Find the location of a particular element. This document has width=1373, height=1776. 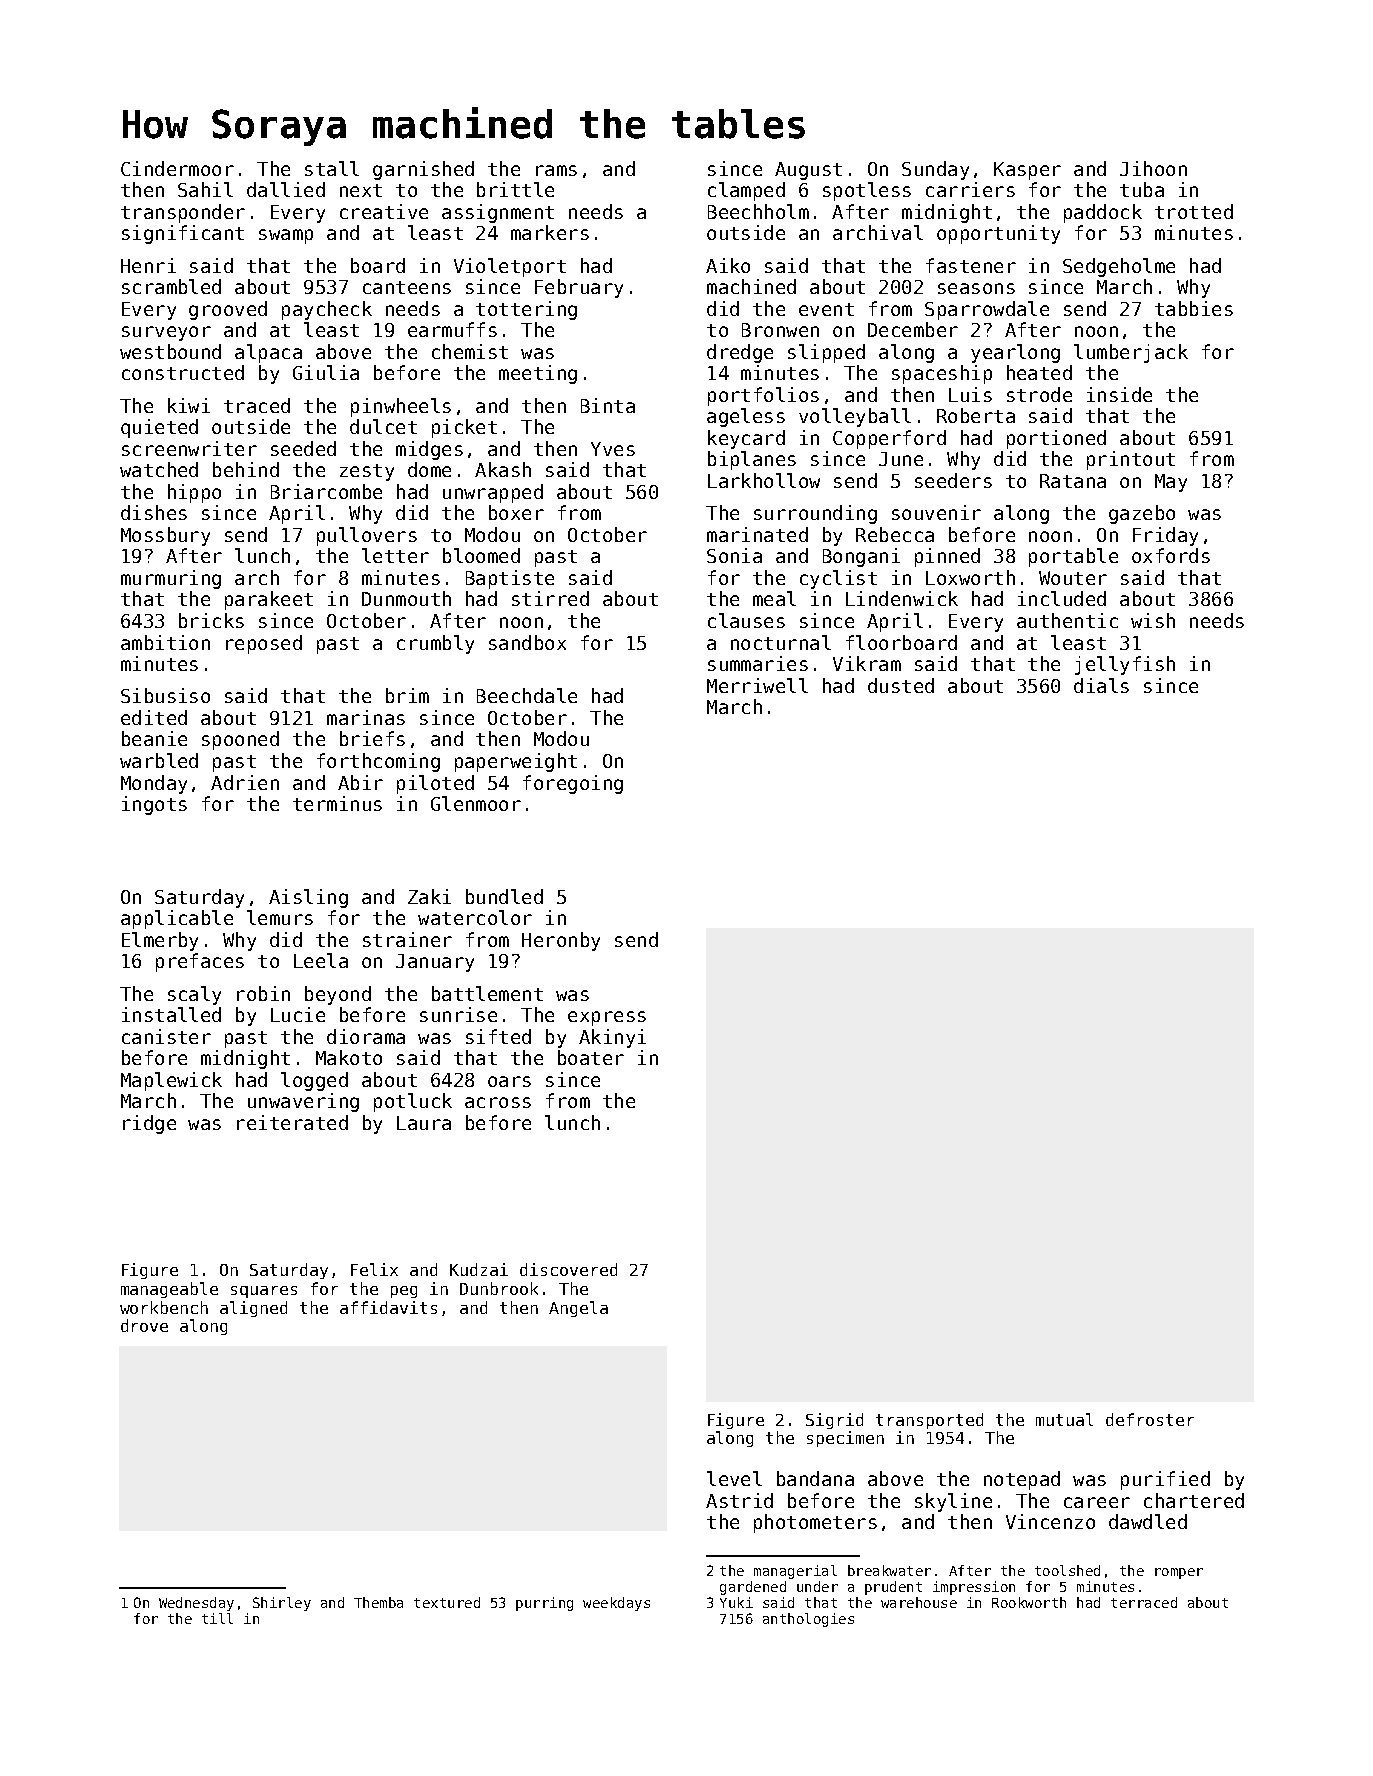

February is located at coordinates (579, 288).
